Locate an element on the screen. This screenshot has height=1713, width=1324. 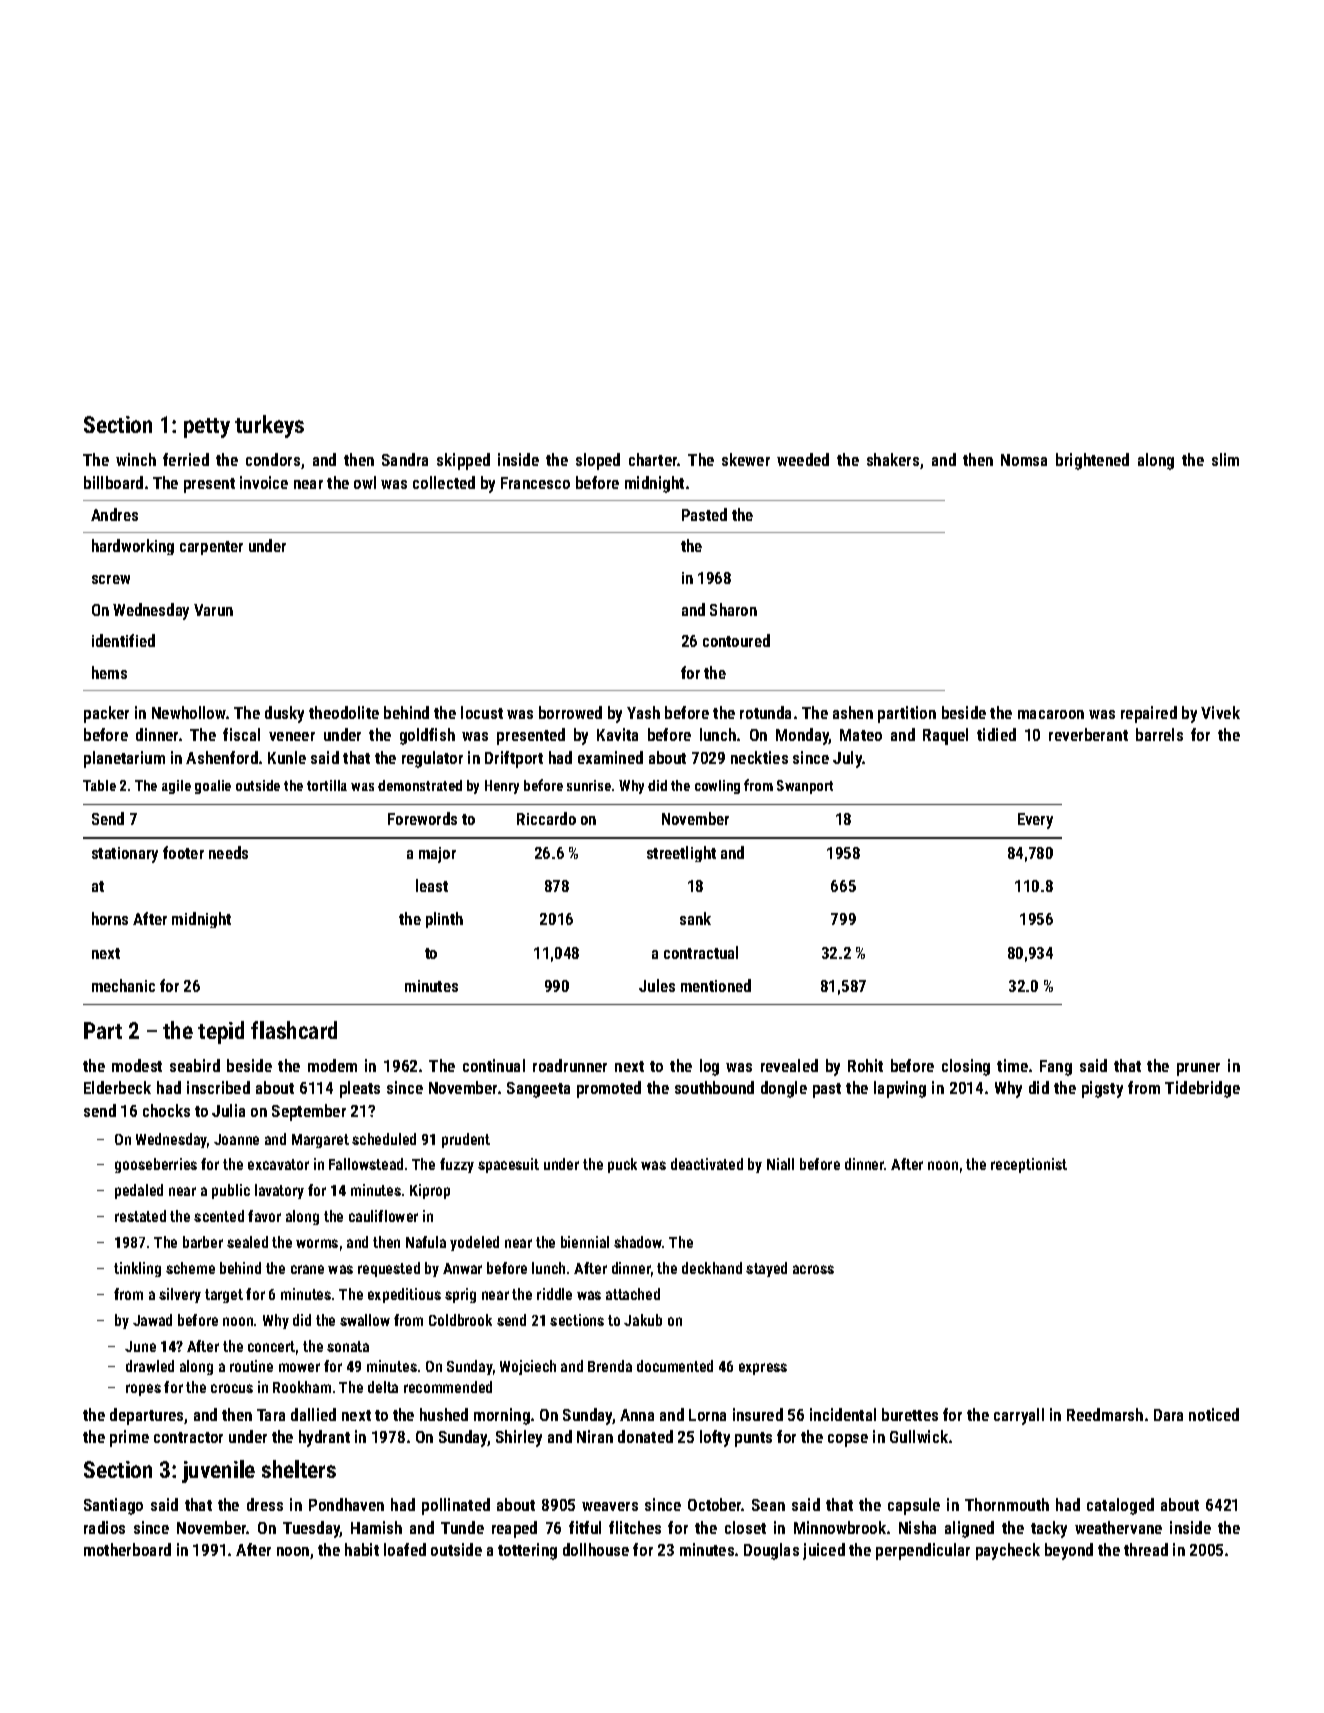
tinkling is located at coordinates (137, 1269).
